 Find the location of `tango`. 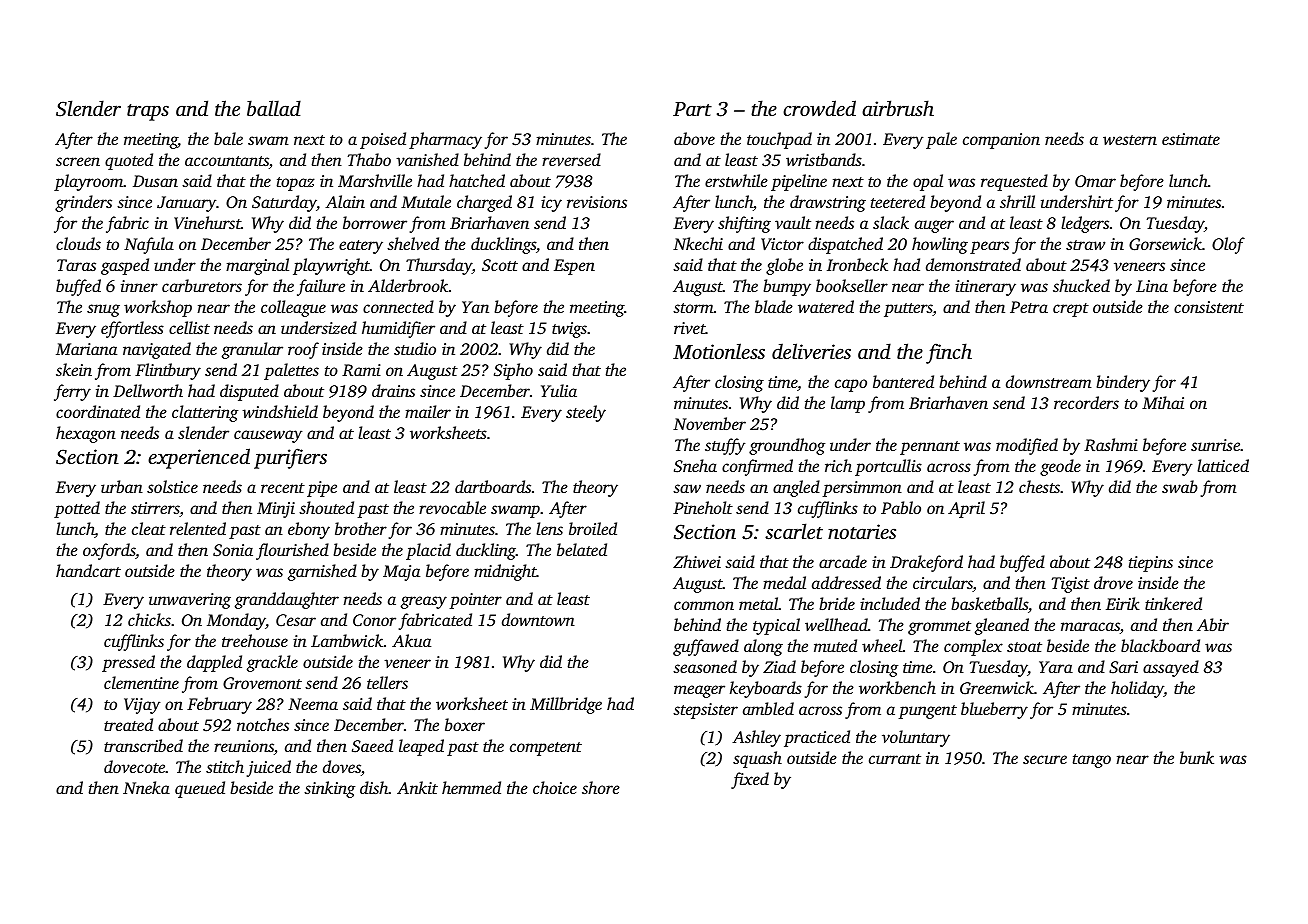

tango is located at coordinates (1092, 761).
